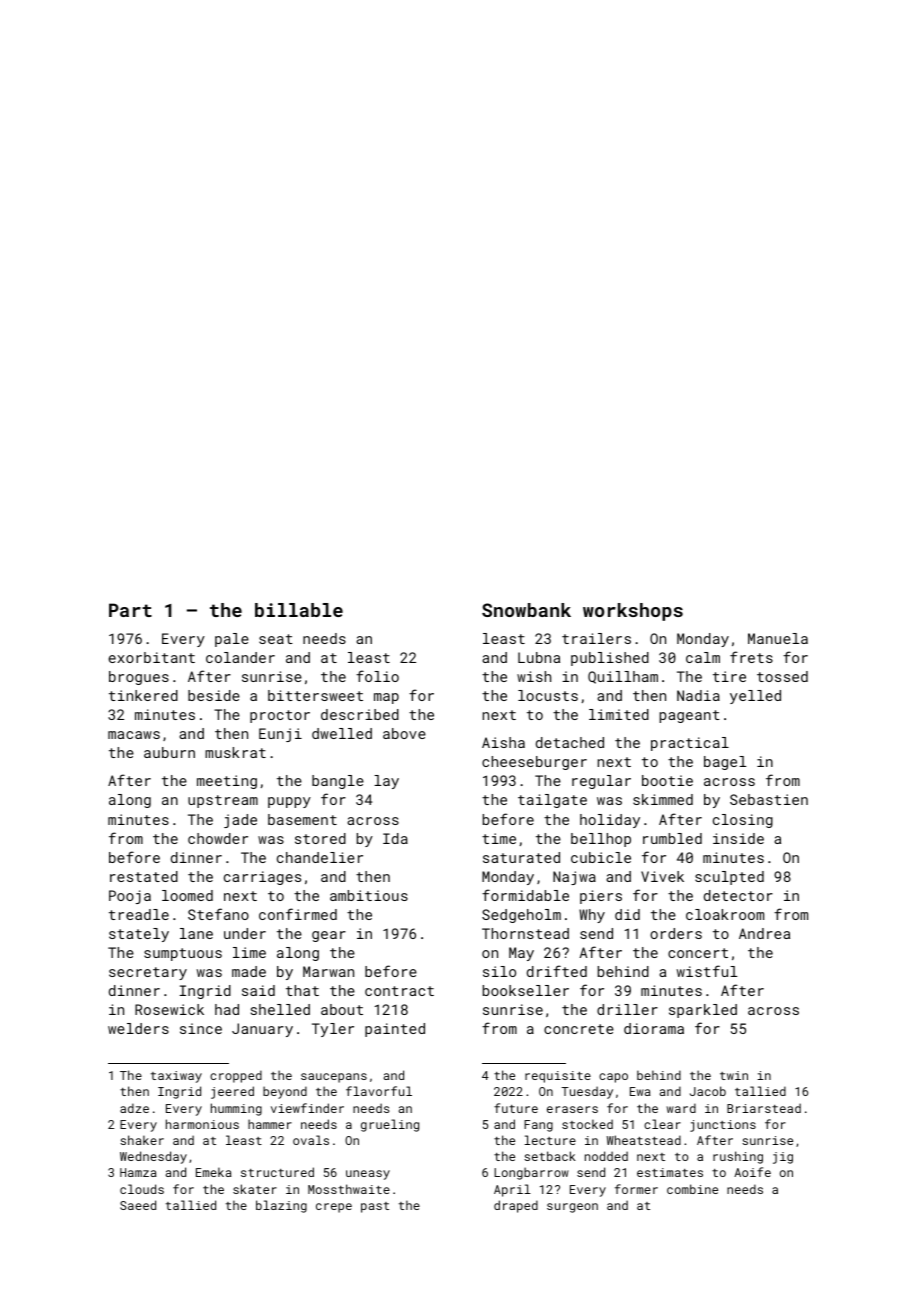 Image resolution: width=924 pixels, height=1308 pixels. I want to click on May, so click(521, 954).
